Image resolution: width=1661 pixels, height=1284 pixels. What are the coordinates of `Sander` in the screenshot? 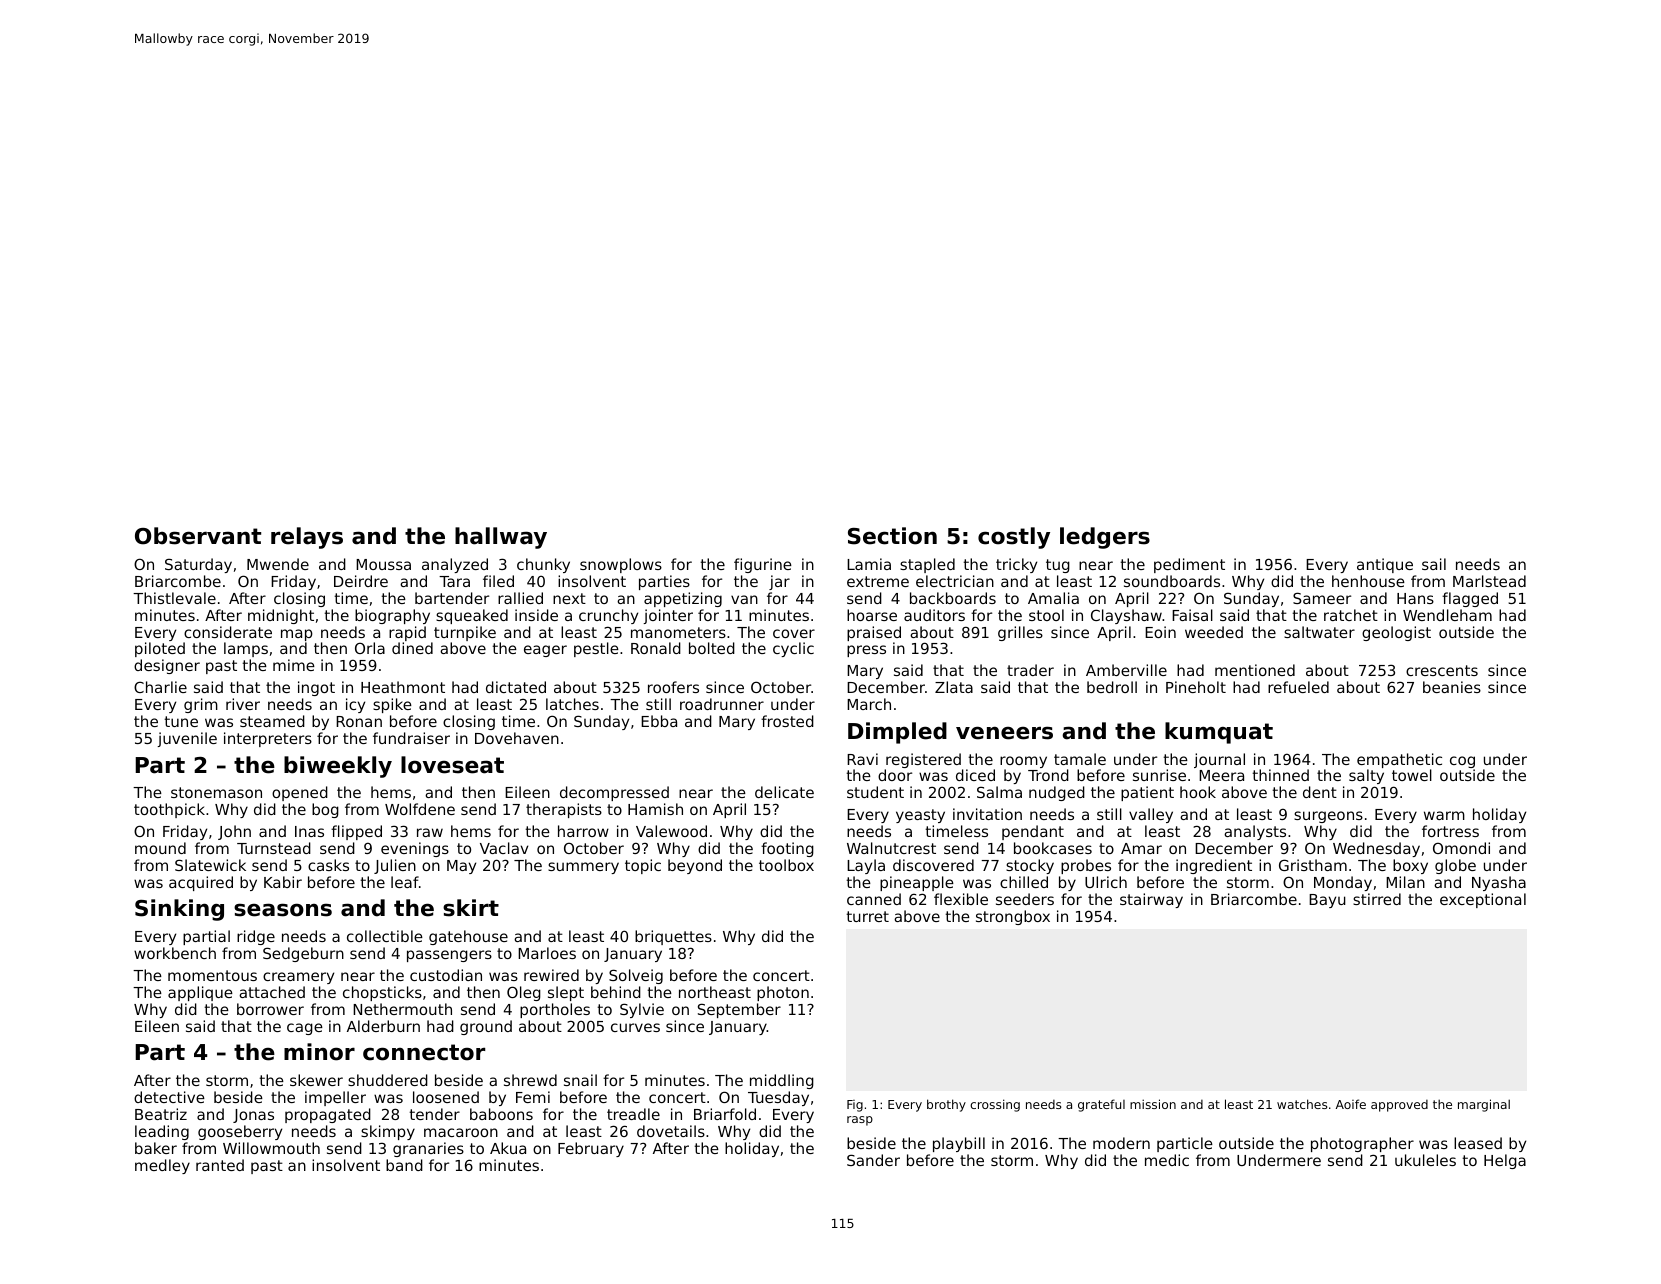 It's located at (873, 1160).
